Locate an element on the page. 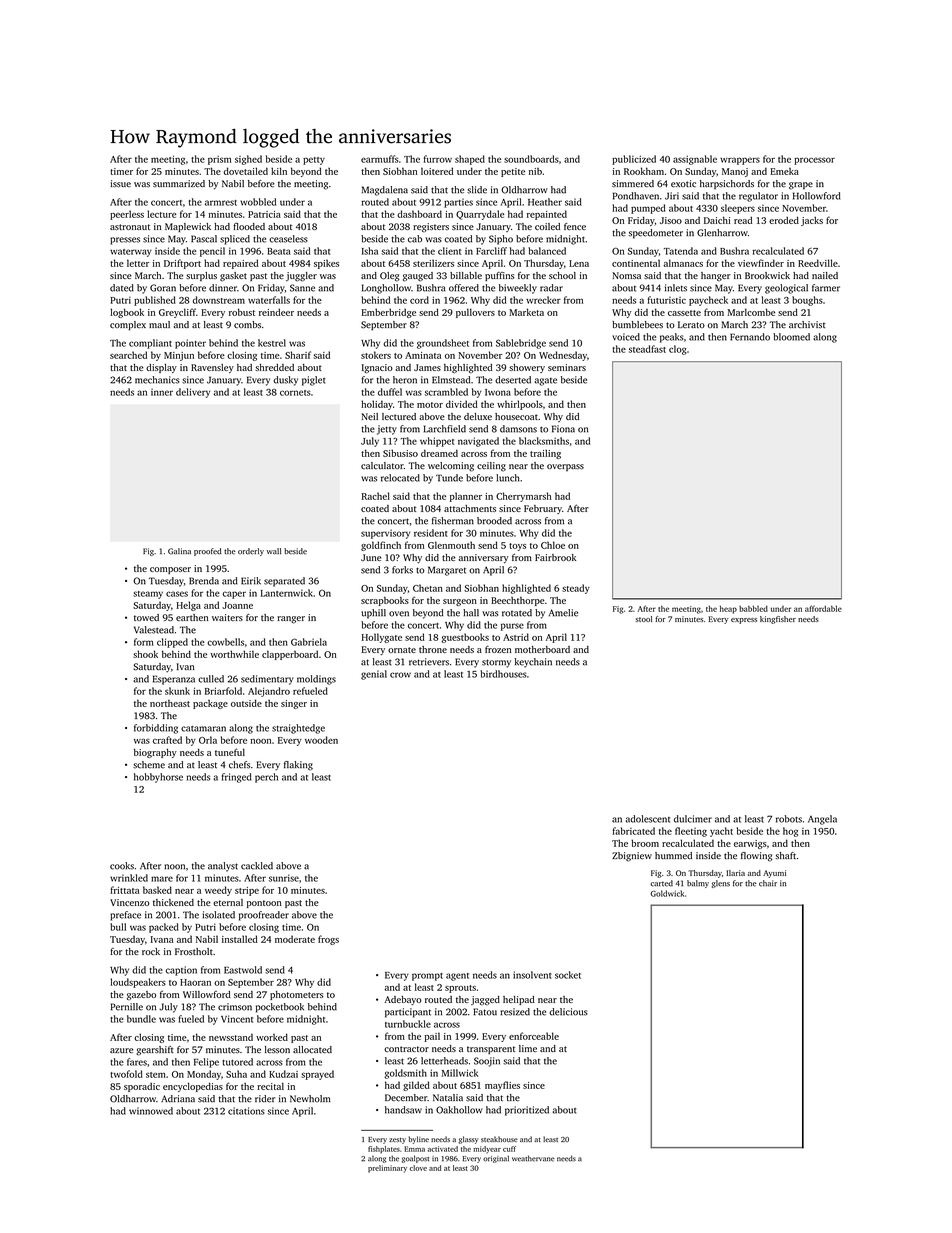 Image resolution: width=952 pixels, height=1233 pixels. retrievers is located at coordinates (429, 662).
